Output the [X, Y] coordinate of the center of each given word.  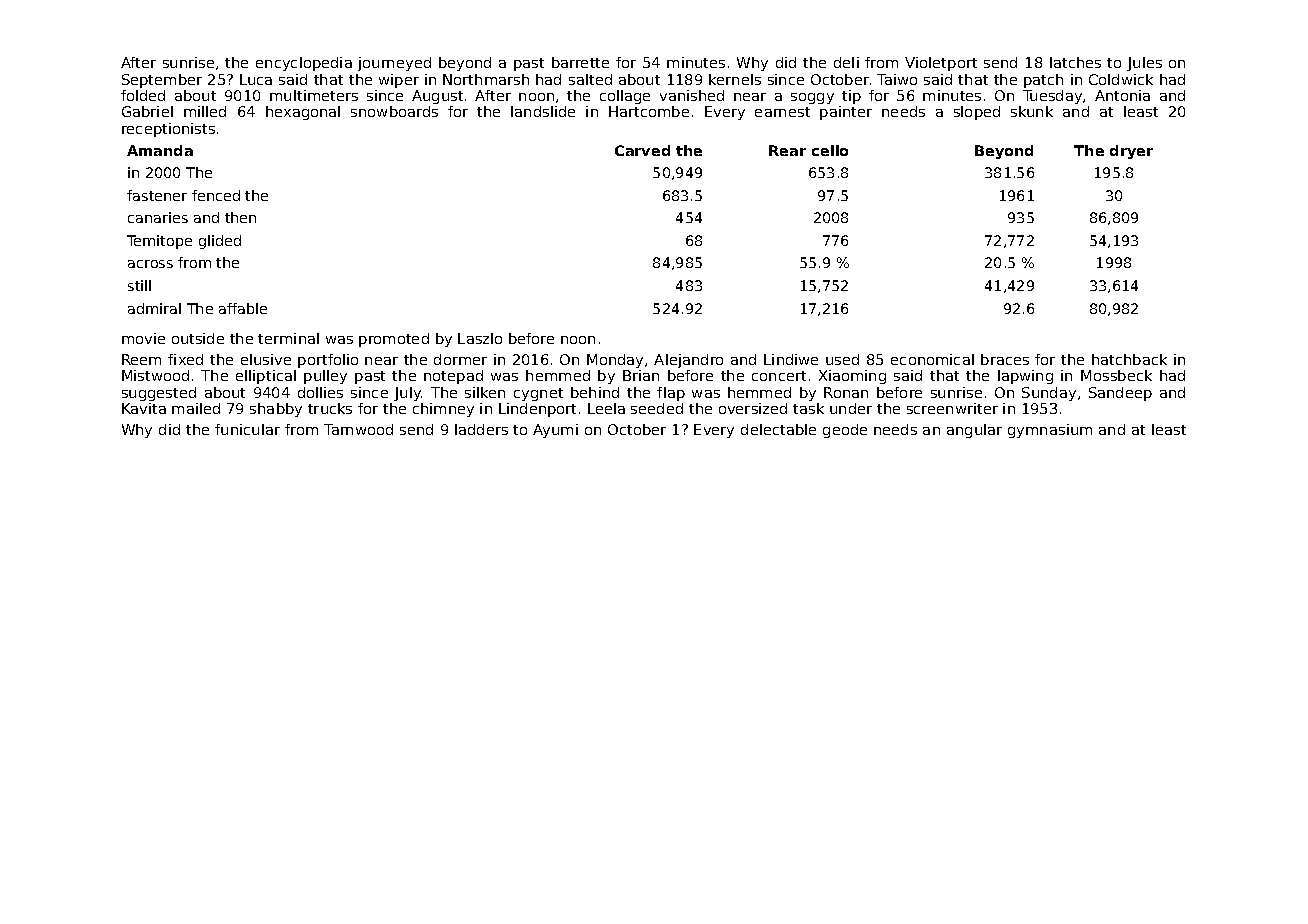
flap [671, 394]
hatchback [1129, 359]
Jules [1144, 64]
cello [830, 150]
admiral [154, 308]
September [162, 81]
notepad [453, 377]
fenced [216, 195]
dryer [1131, 152]
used [842, 359]
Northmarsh [486, 79]
